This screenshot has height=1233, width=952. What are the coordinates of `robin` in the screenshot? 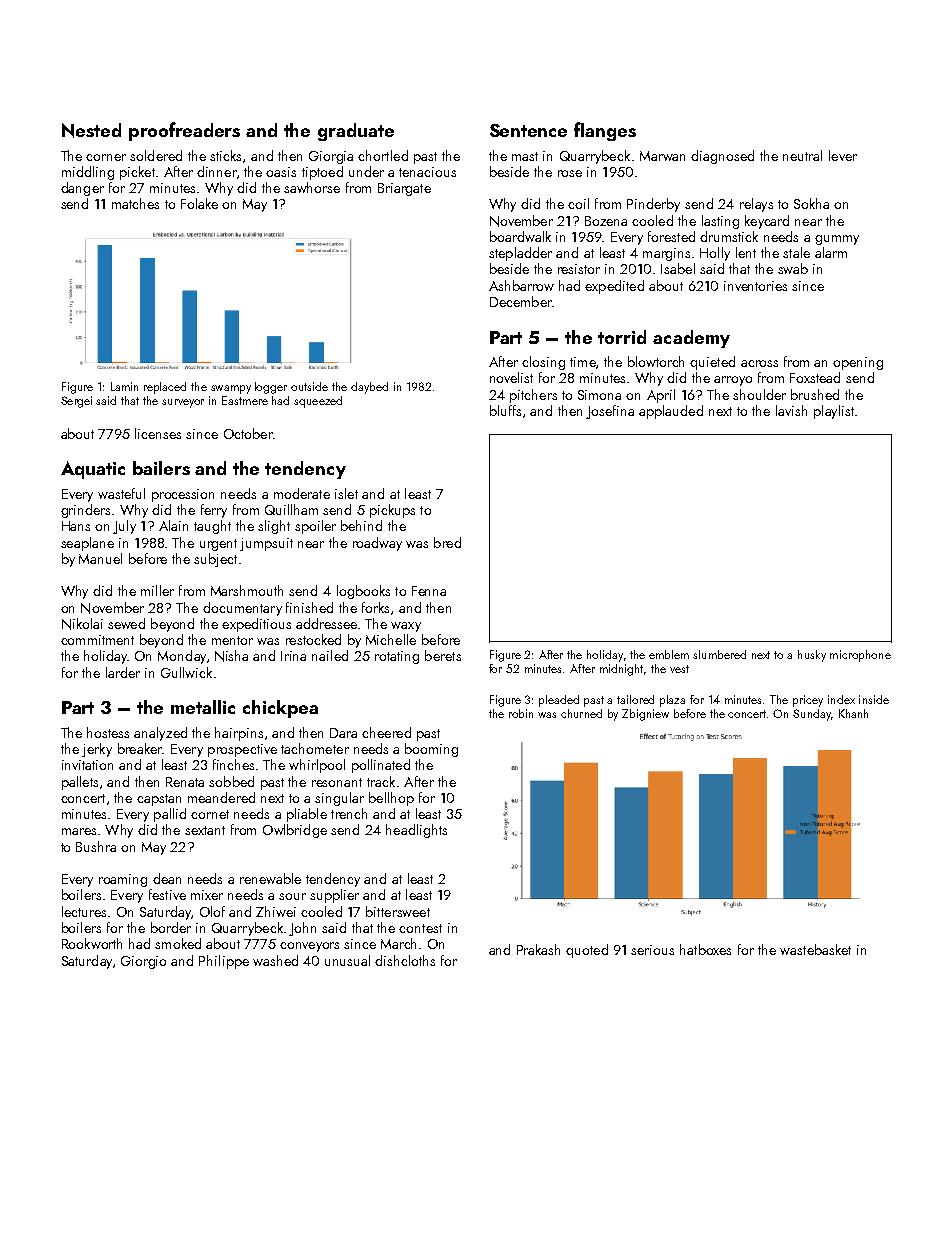 It's located at (521, 713).
